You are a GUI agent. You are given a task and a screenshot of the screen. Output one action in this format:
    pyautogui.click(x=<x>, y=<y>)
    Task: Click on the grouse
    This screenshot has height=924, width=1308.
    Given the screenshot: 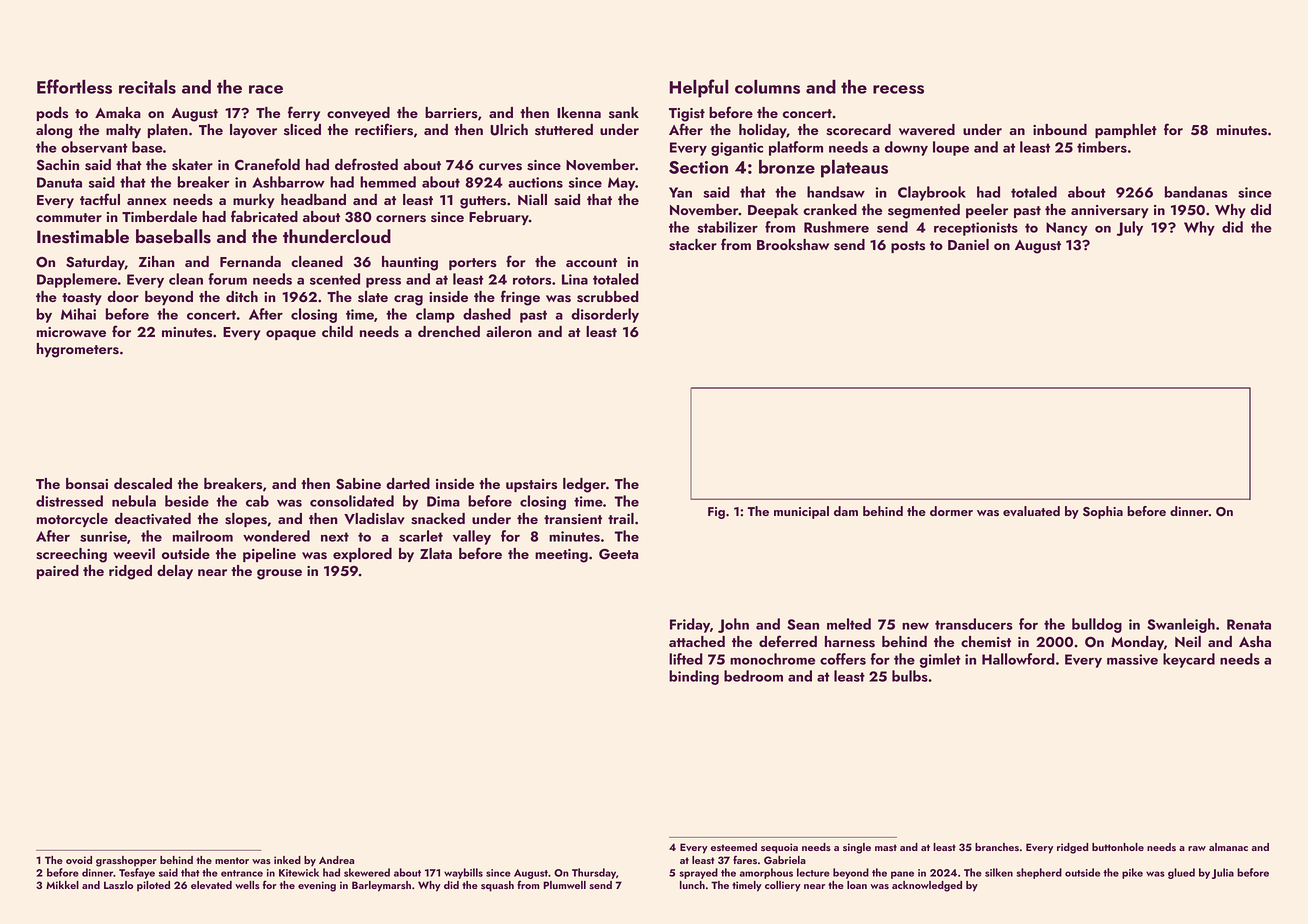 What is the action you would take?
    pyautogui.click(x=279, y=574)
